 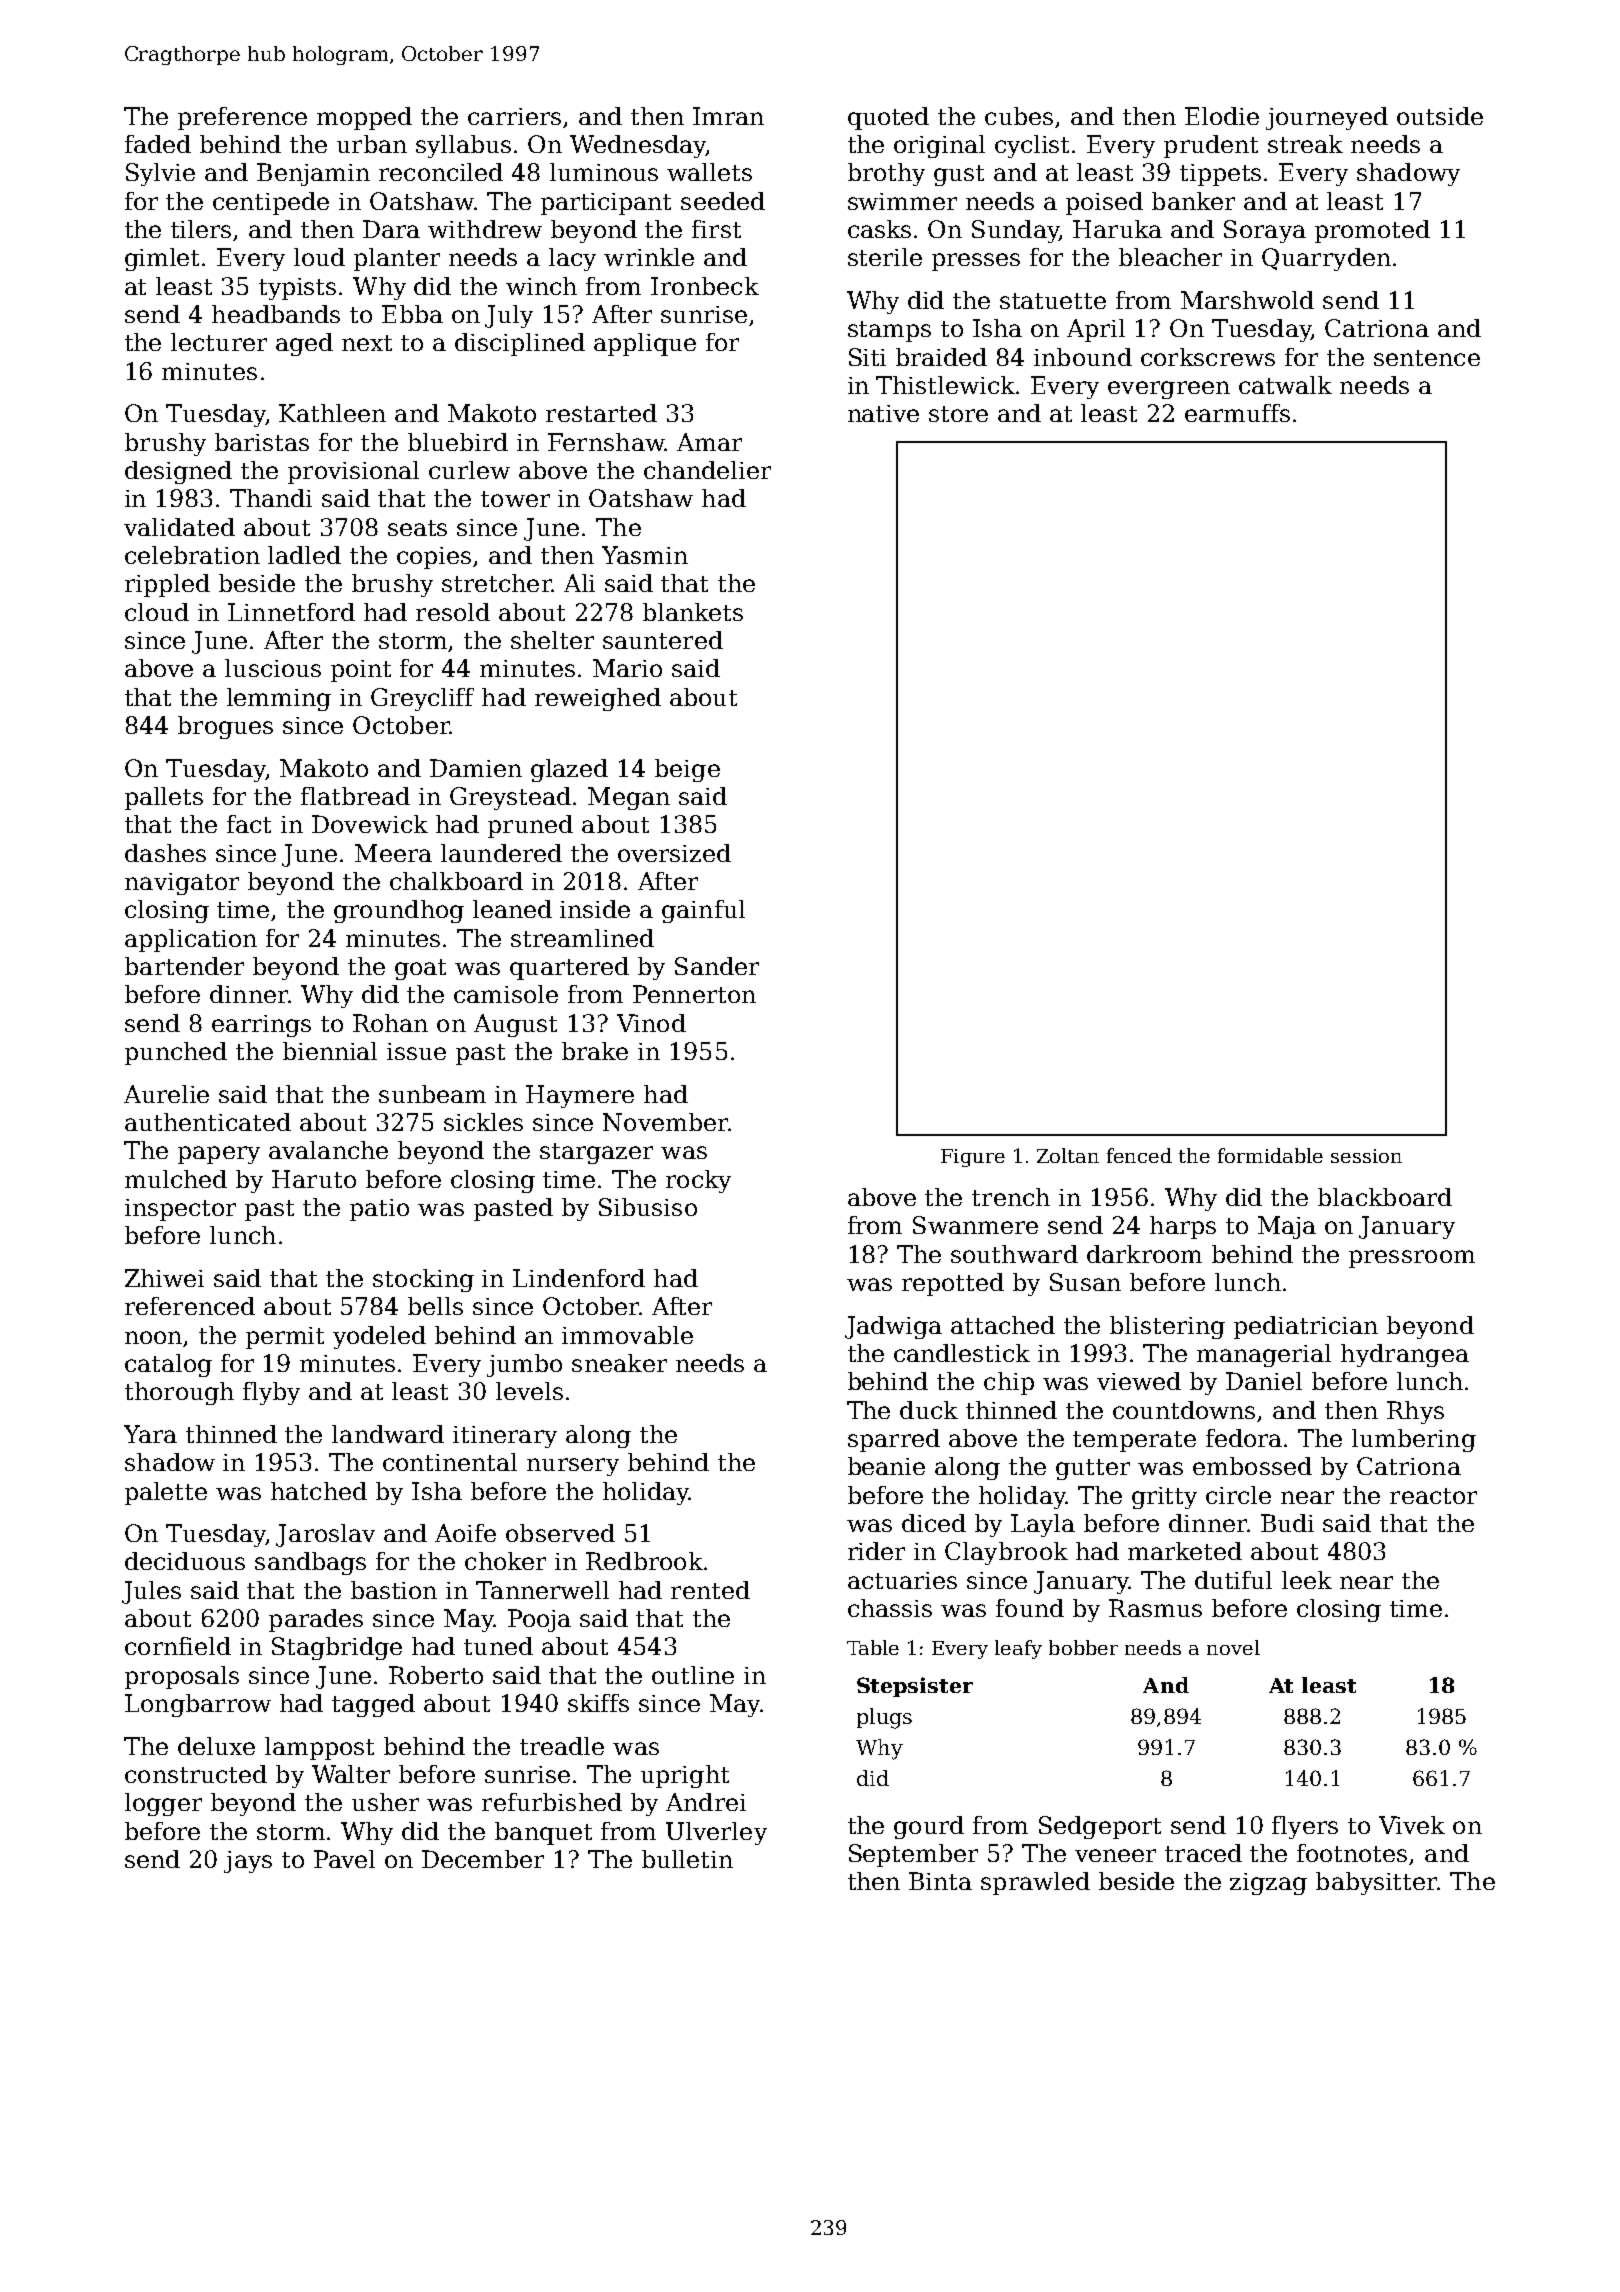 What do you see at coordinates (483, 1122) in the document?
I see `sickles` at bounding box center [483, 1122].
